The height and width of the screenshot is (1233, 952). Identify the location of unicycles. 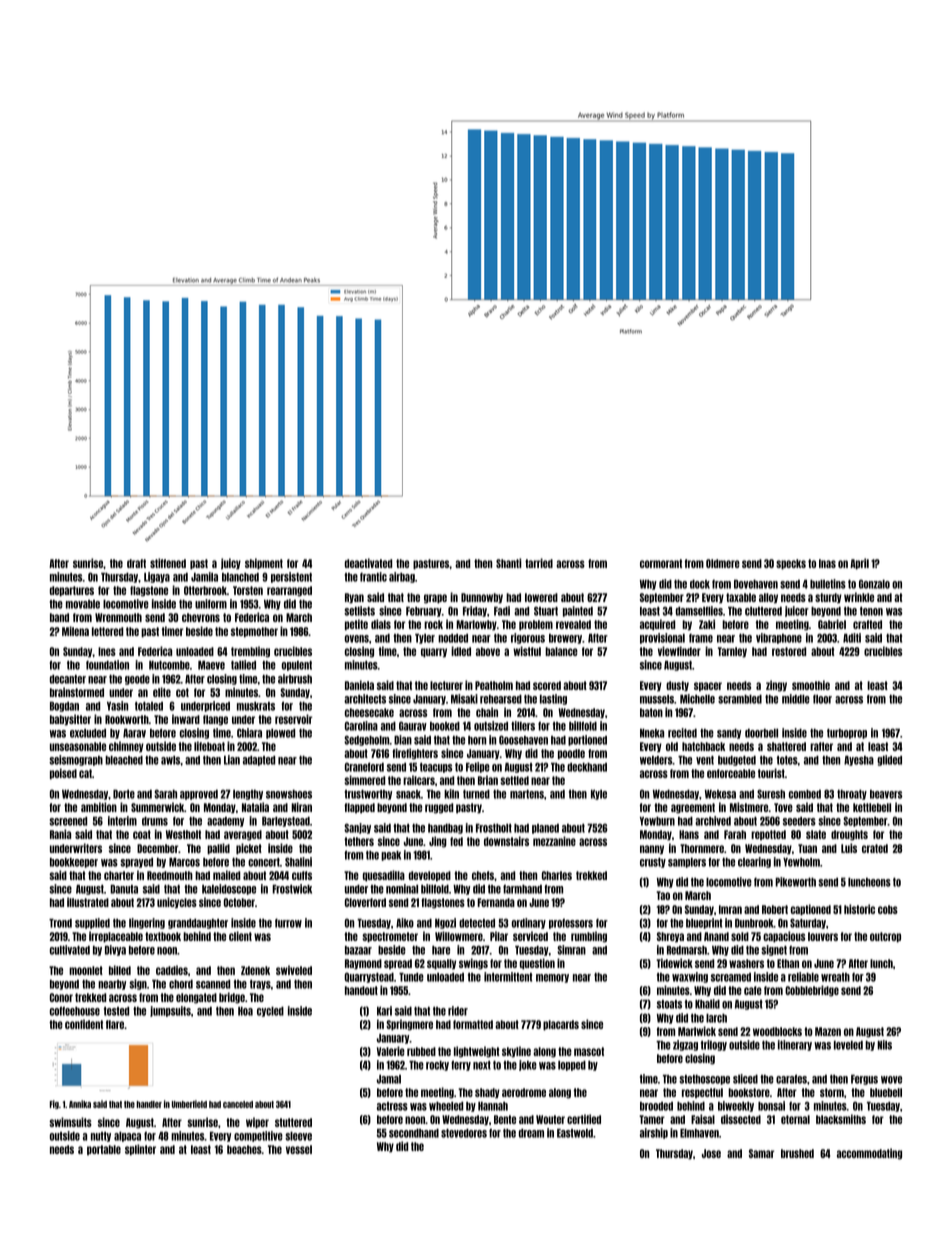
(177, 903).
